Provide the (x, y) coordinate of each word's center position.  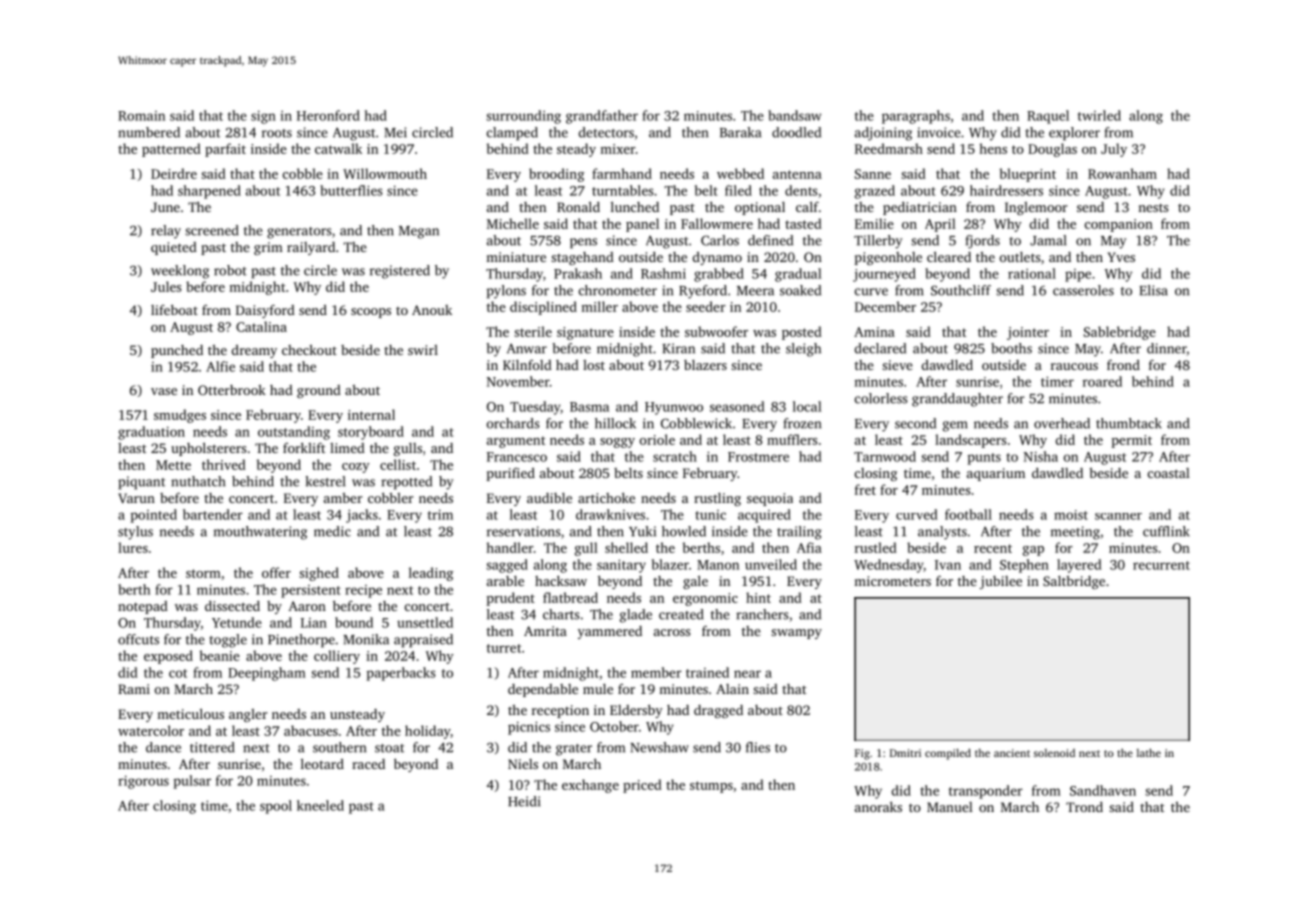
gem (955, 426)
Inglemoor (1036, 208)
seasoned (737, 406)
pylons (506, 292)
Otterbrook (232, 390)
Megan (419, 232)
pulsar (192, 782)
